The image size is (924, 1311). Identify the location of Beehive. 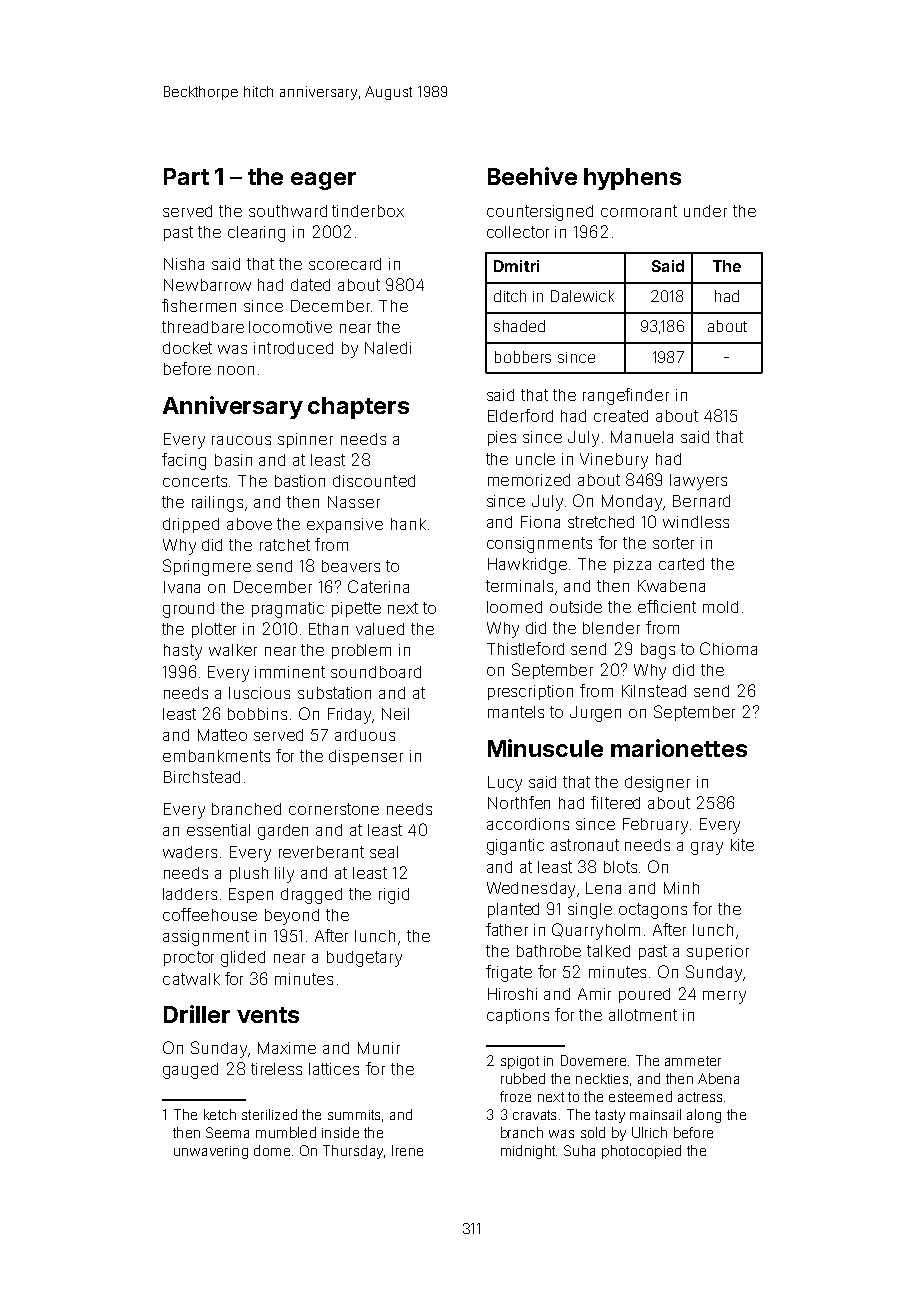
(532, 176).
